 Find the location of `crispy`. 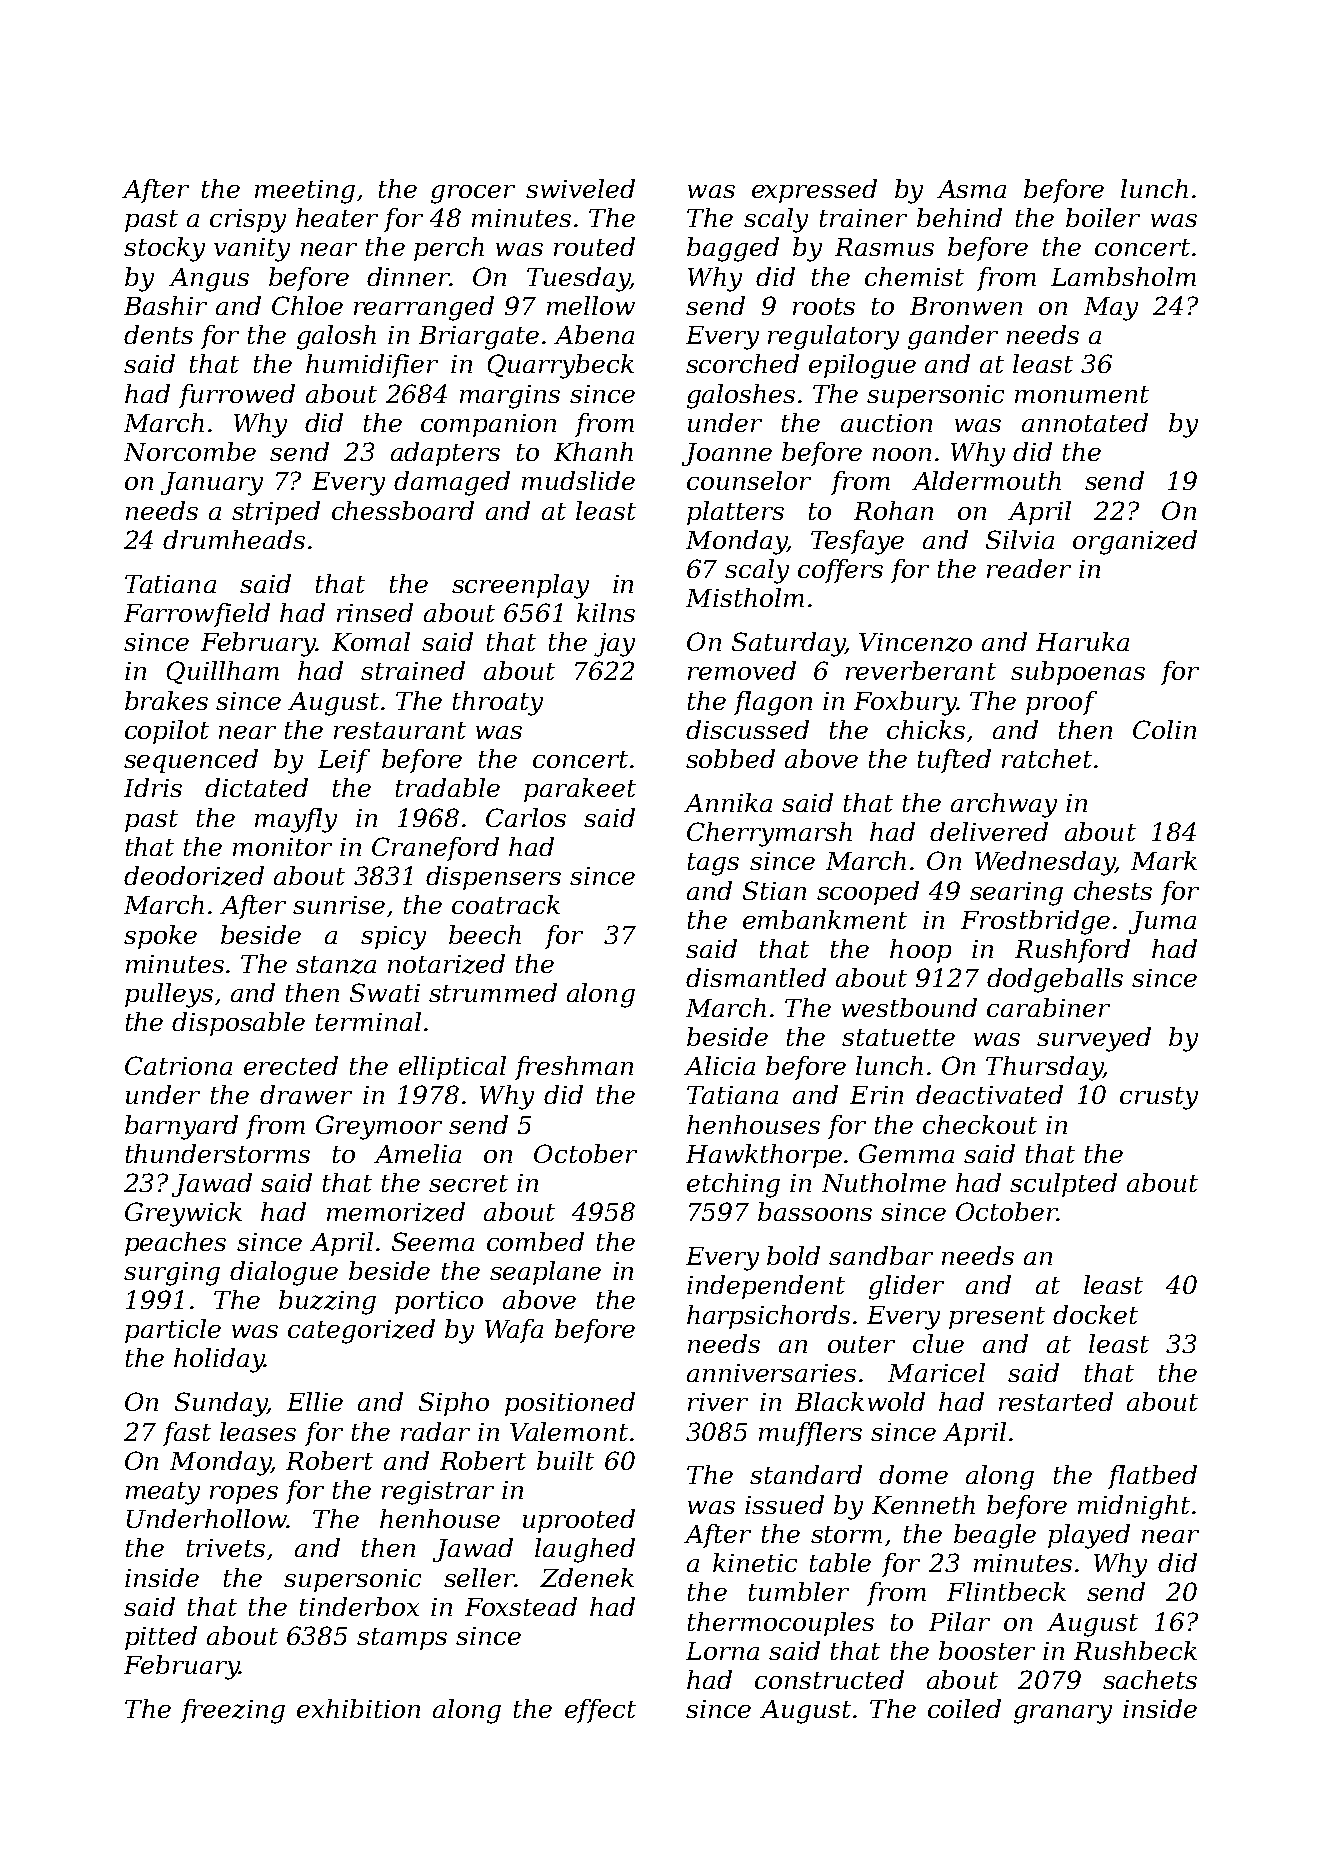

crispy is located at coordinates (248, 221).
